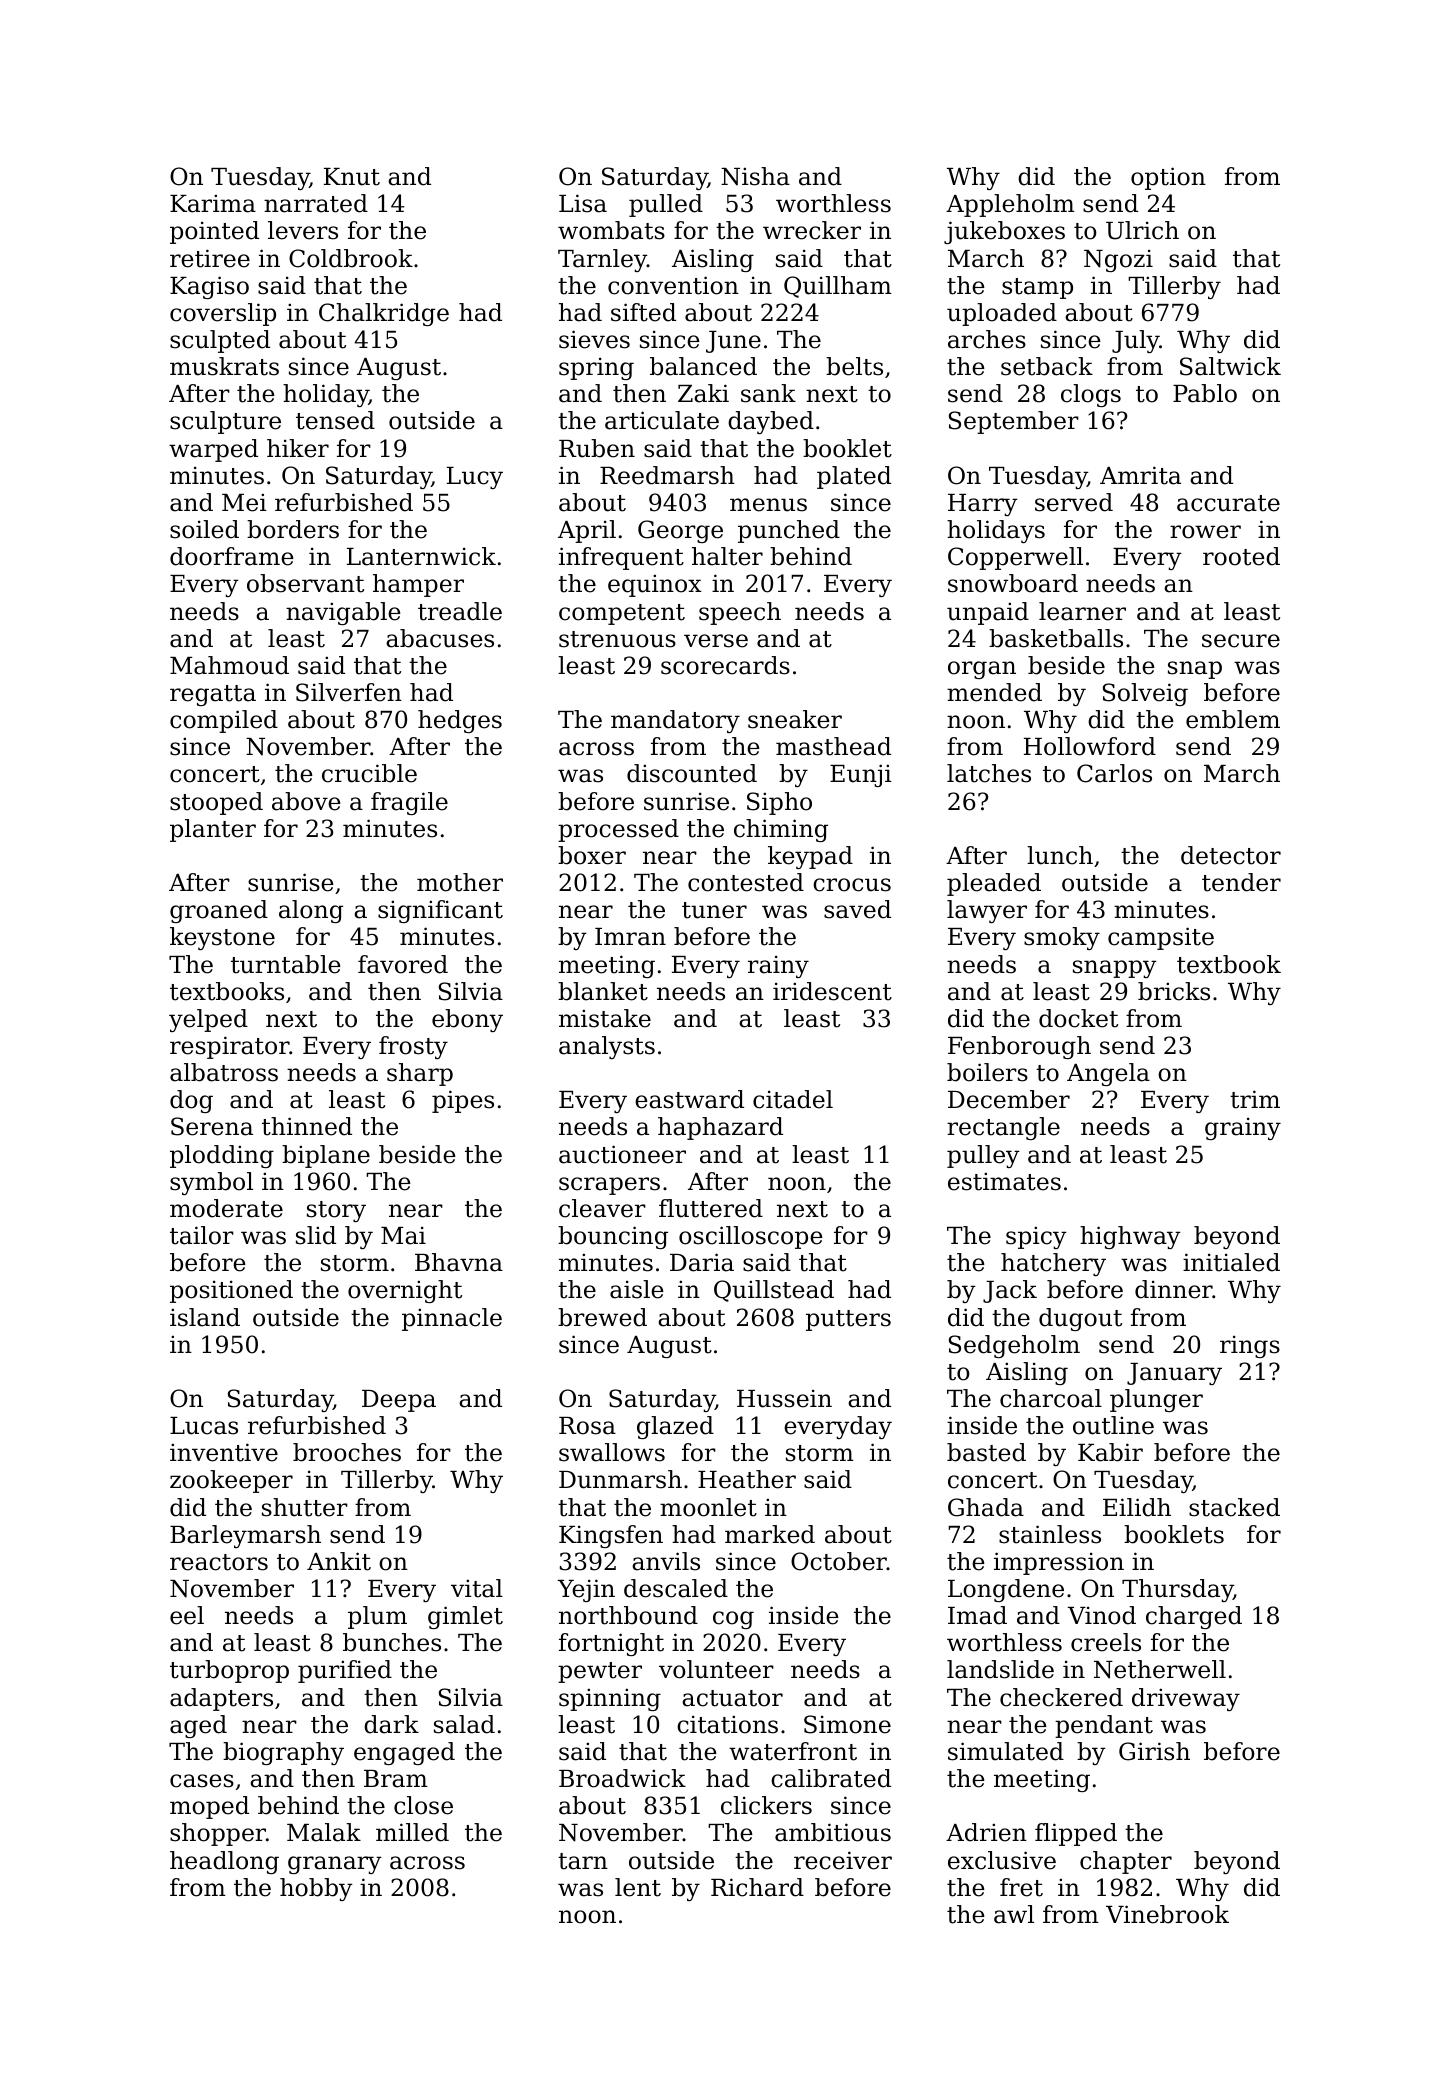 Image resolution: width=1450 pixels, height=2100 pixels. Describe the element at coordinates (1014, 1914) in the page. I see `awl` at that location.
